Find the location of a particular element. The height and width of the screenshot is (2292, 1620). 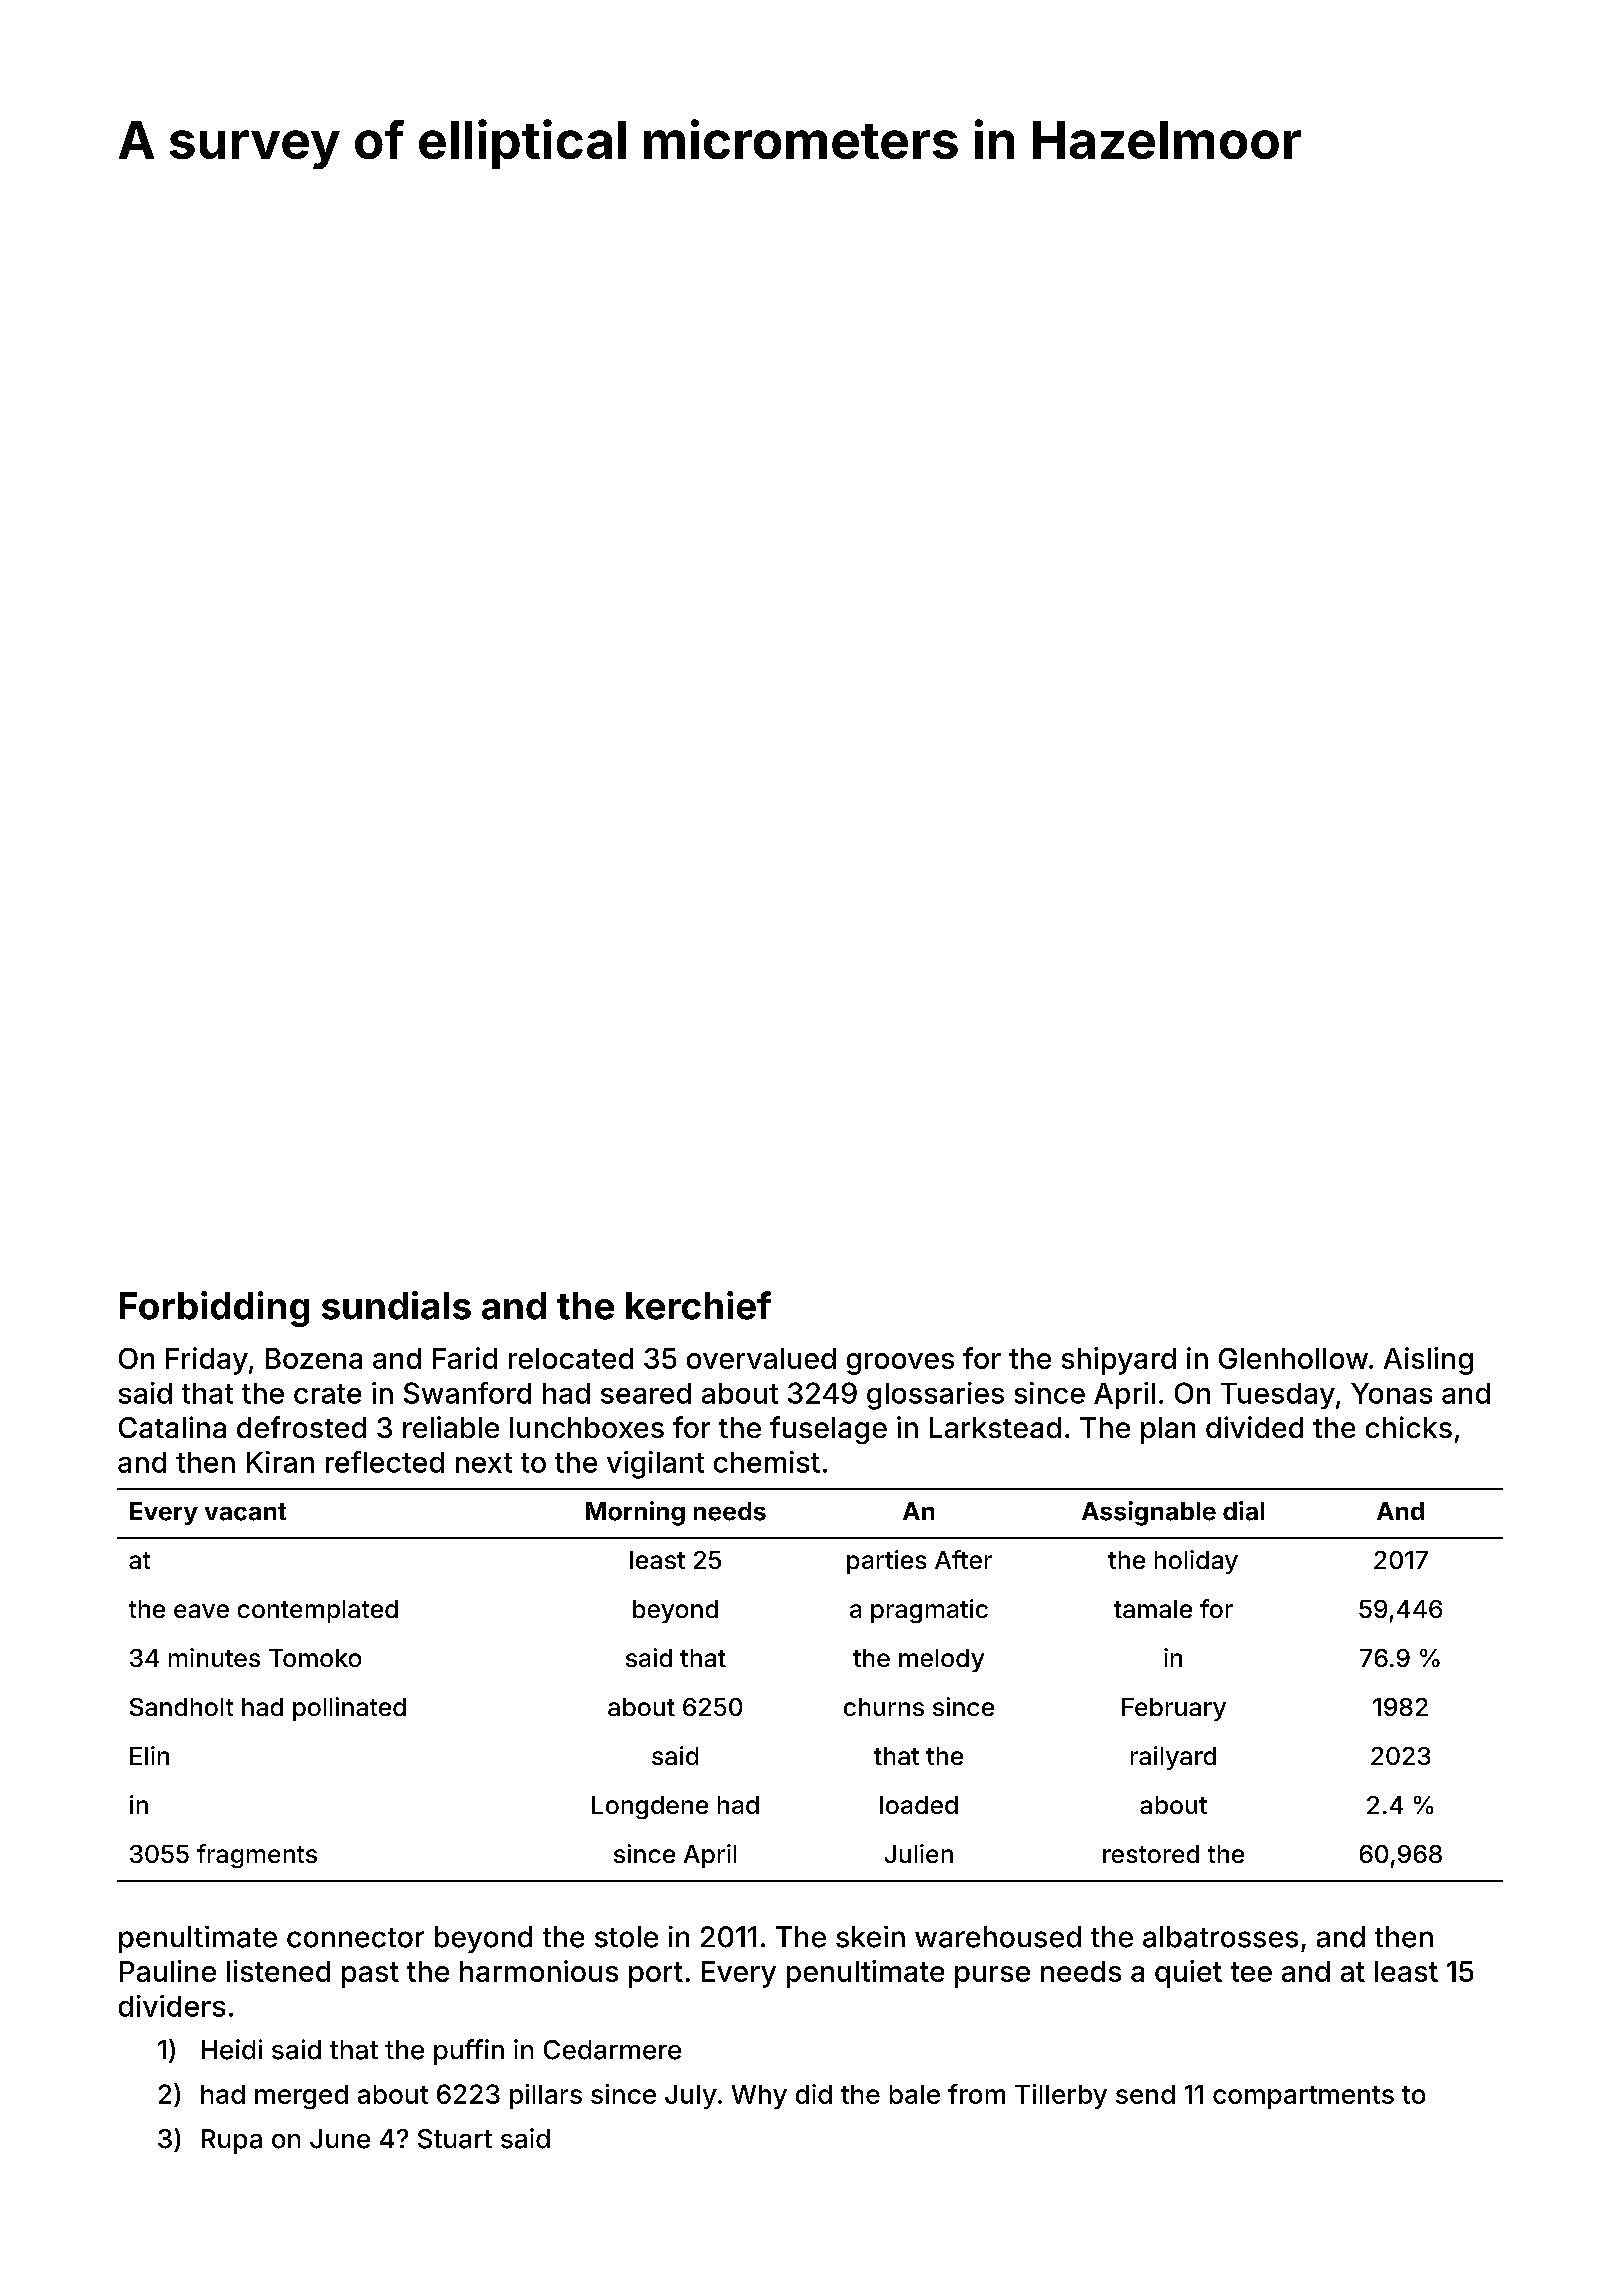

parties is located at coordinates (886, 1562).
